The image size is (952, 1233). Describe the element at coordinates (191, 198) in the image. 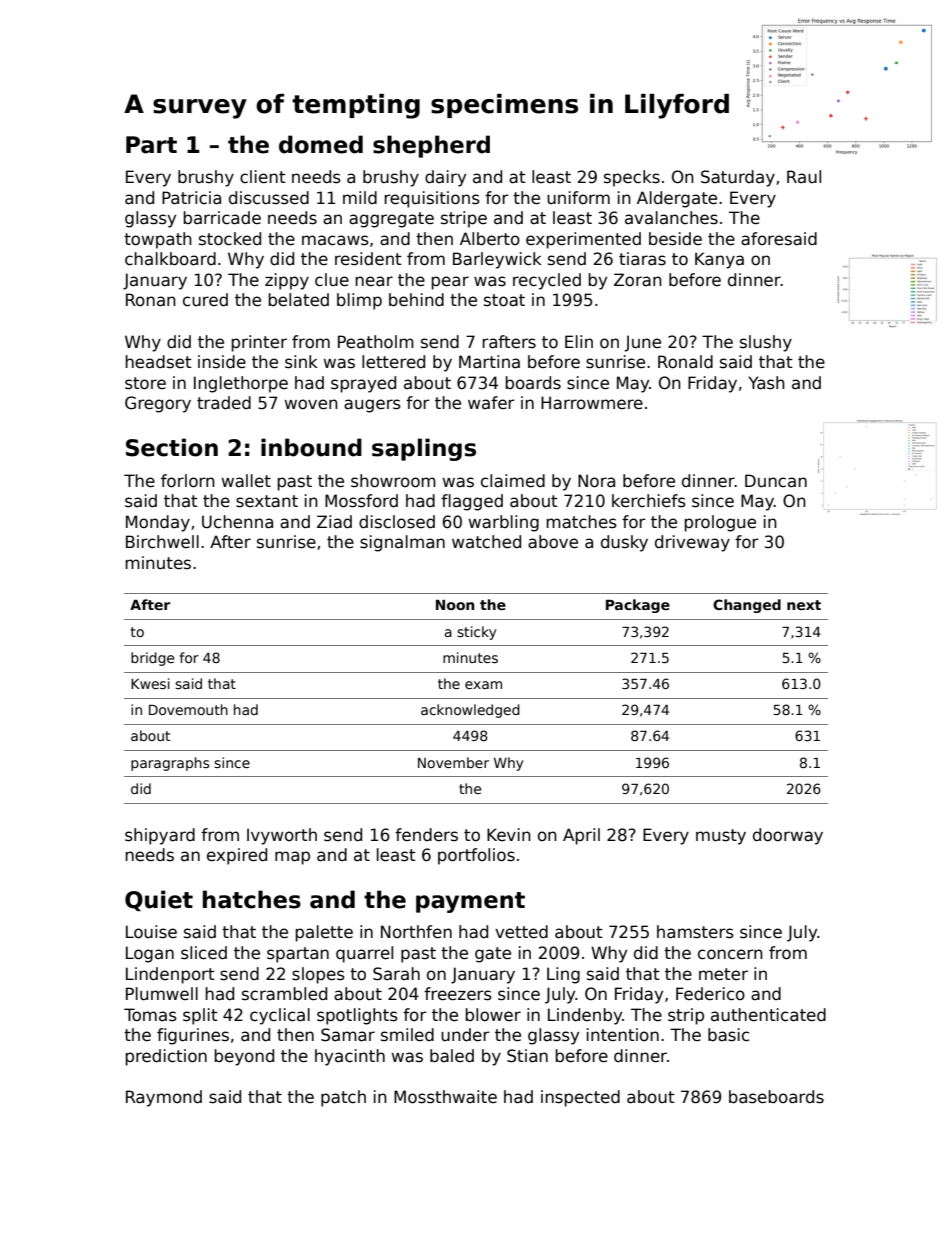

I see `Patricia` at that location.
